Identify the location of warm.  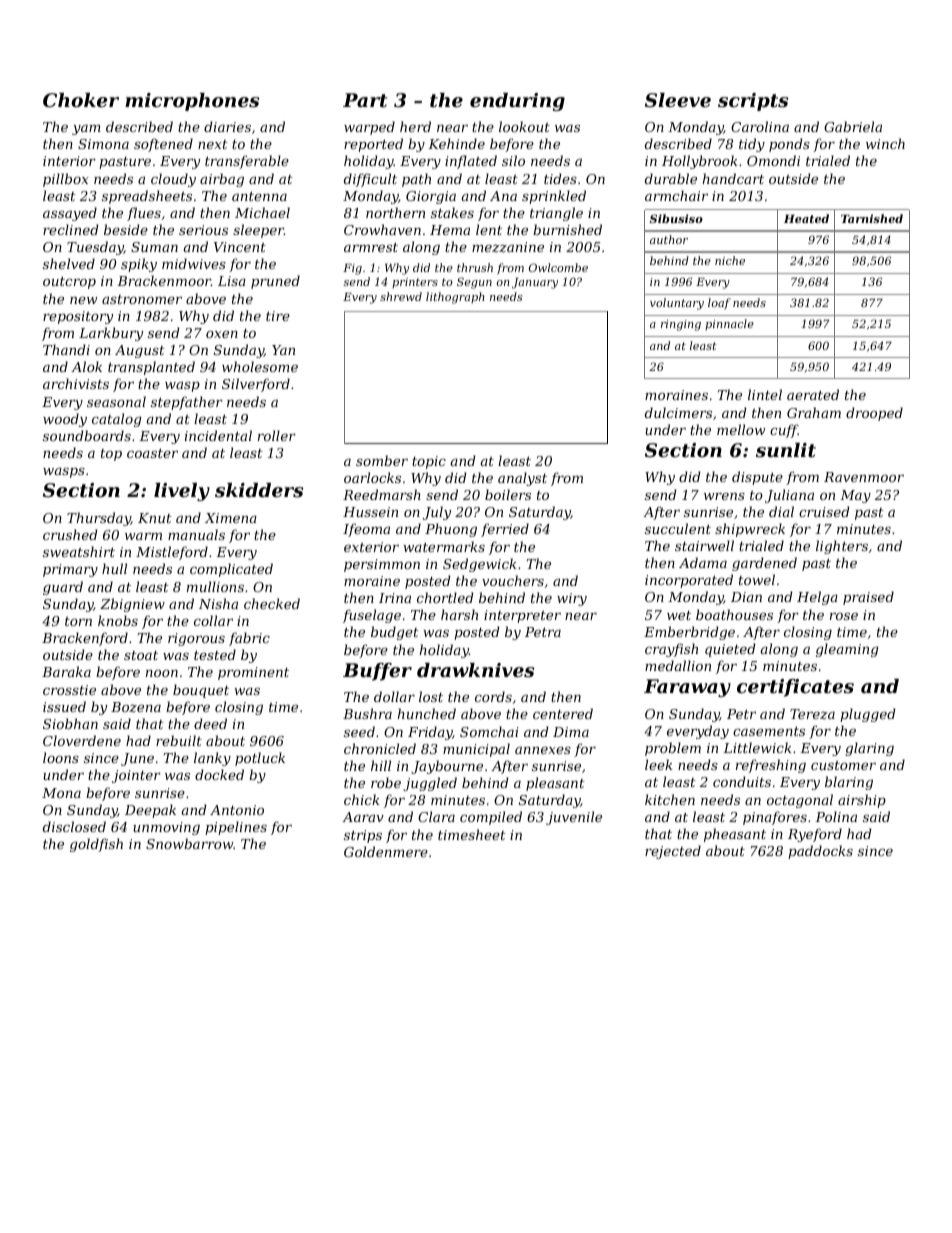
(143, 536).
